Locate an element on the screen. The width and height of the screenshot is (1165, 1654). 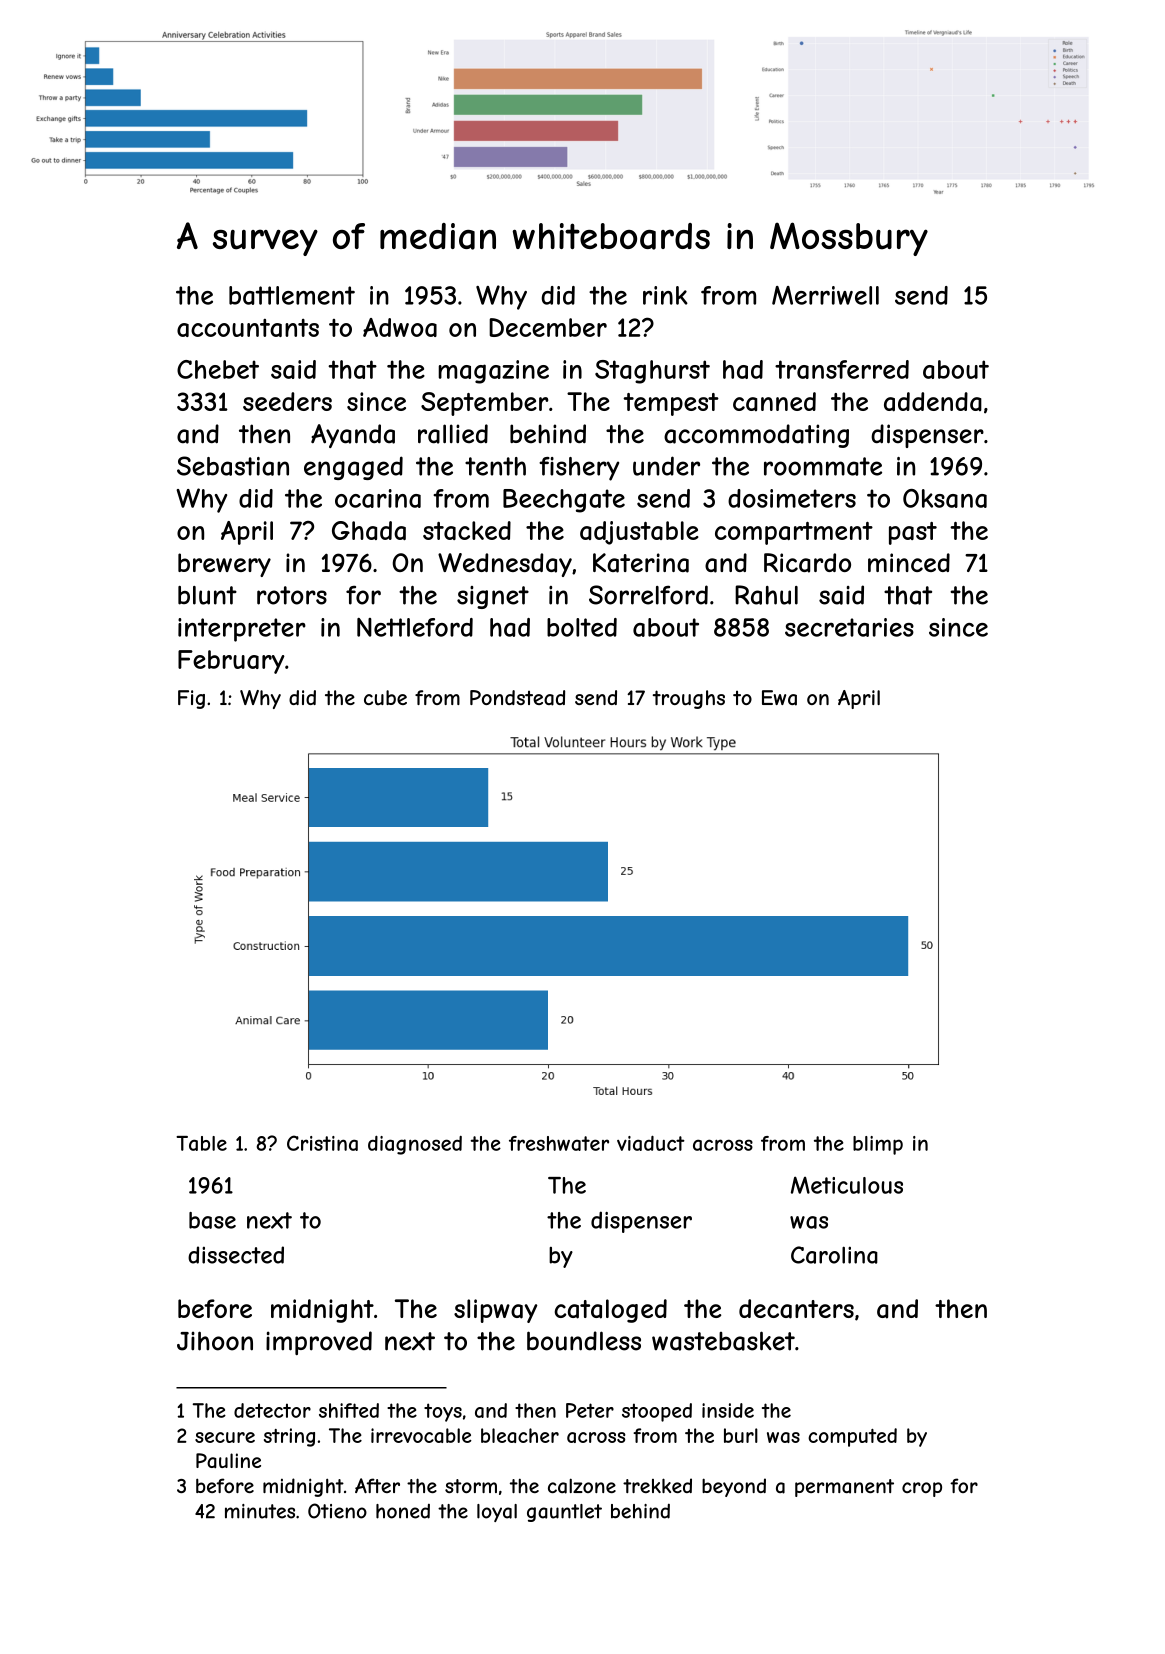
viaduct is located at coordinates (651, 1143).
